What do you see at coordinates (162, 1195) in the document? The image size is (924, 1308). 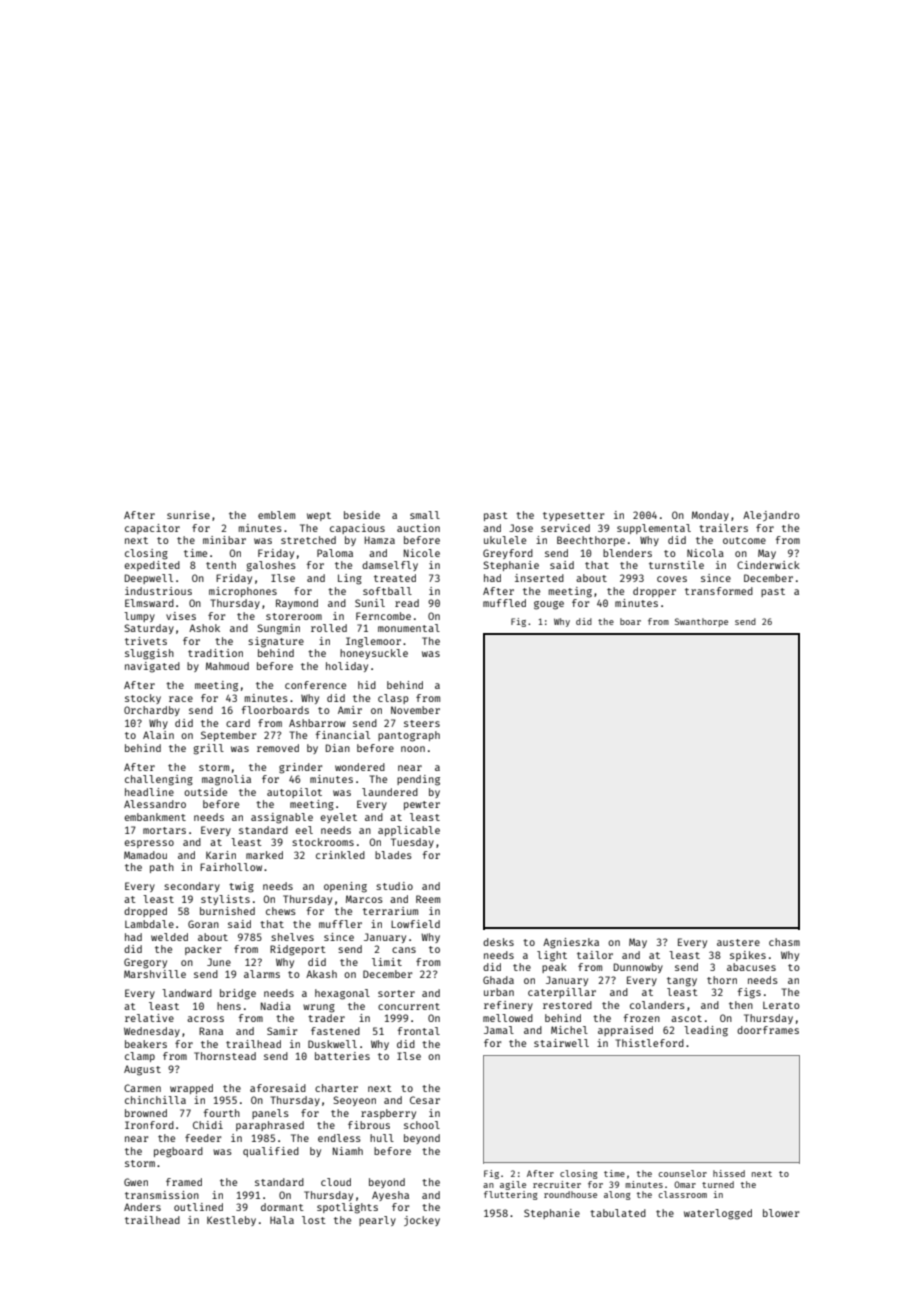 I see `transmission` at bounding box center [162, 1195].
